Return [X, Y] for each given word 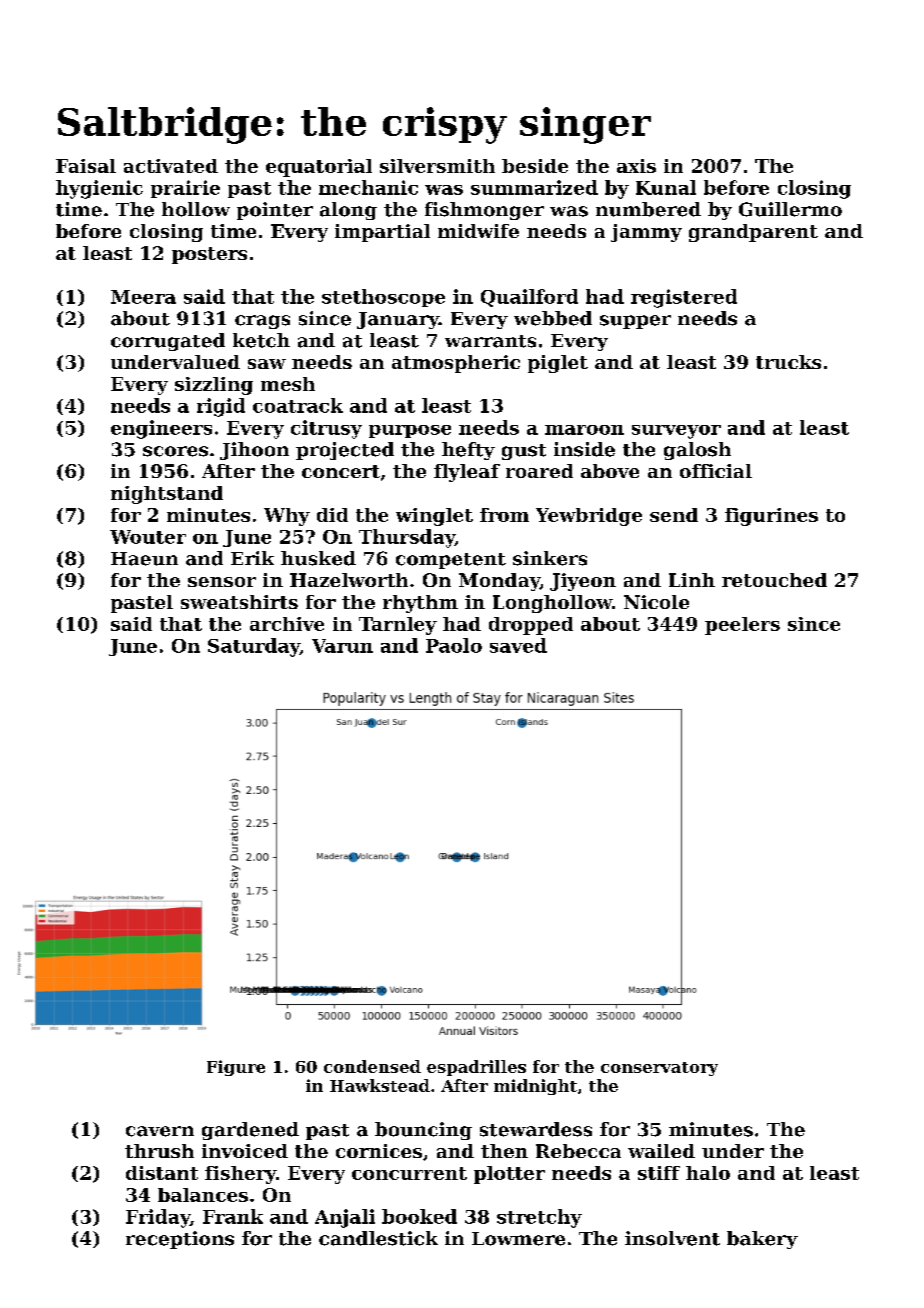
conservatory [659, 1069]
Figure [236, 1068]
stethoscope [383, 298]
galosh [697, 451]
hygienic [99, 189]
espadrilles [476, 1068]
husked [318, 558]
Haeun [144, 559]
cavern [160, 1131]
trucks [788, 362]
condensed [372, 1066]
